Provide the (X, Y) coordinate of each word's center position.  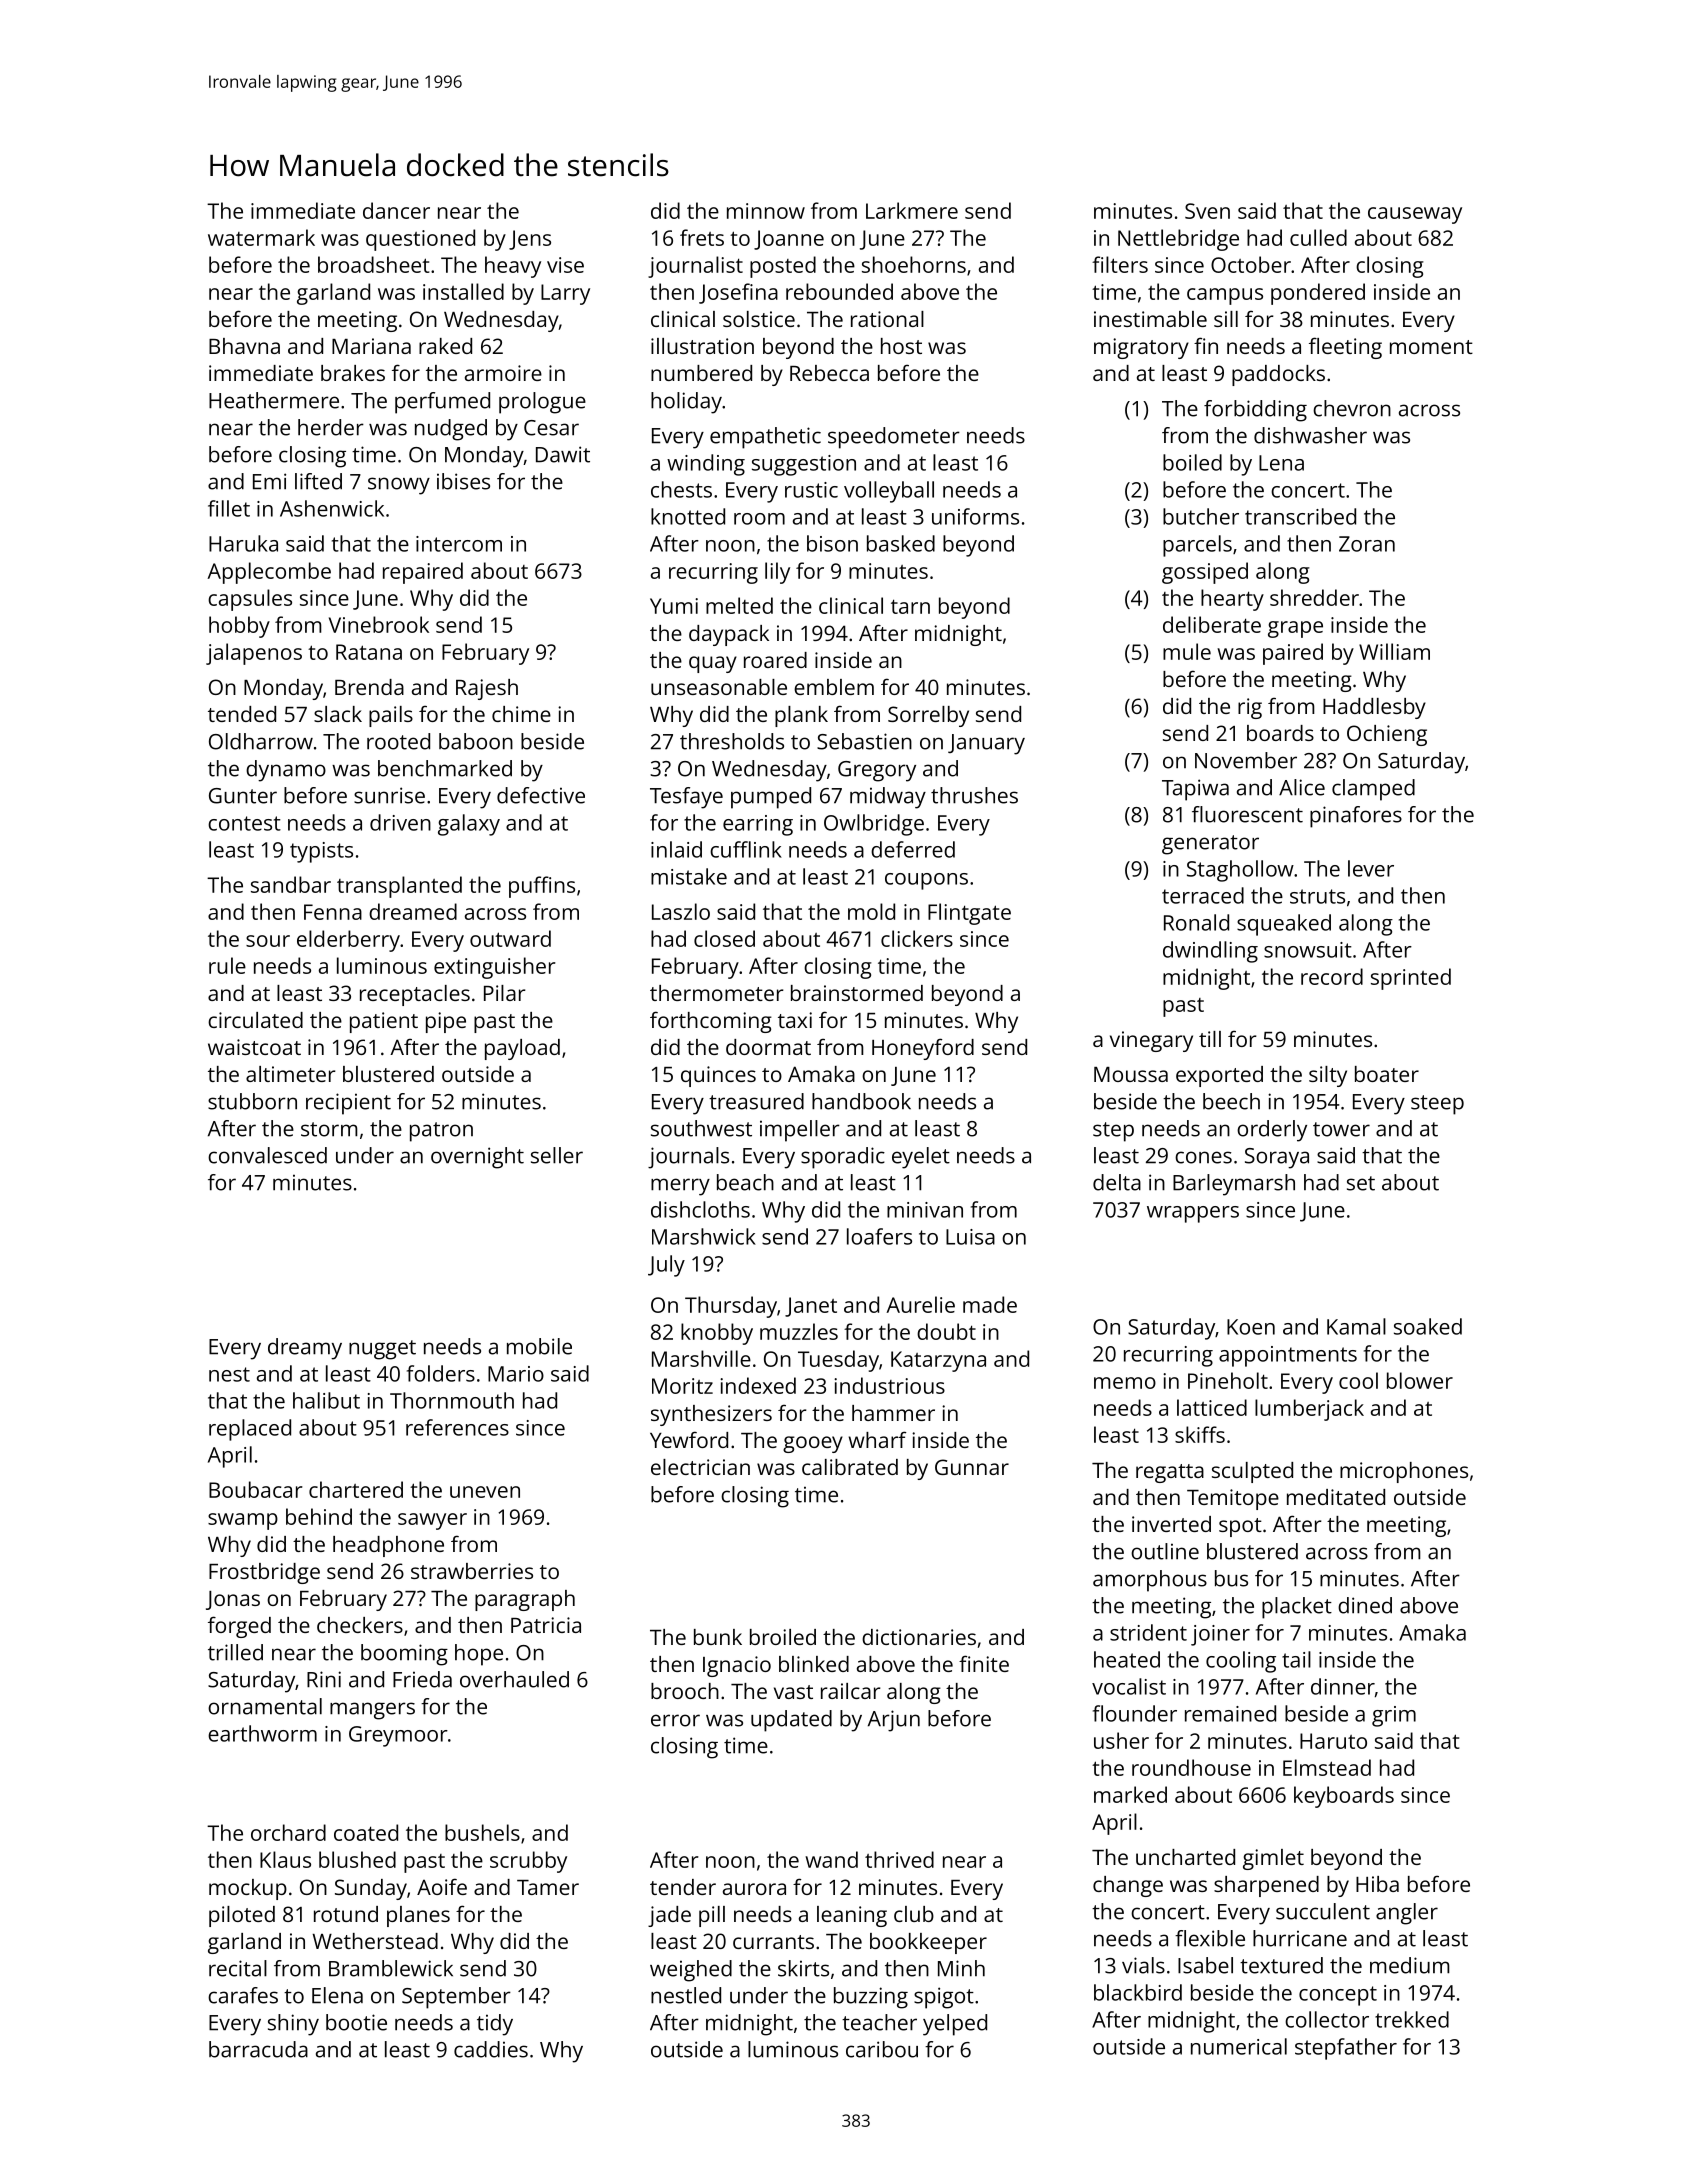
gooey (813, 1444)
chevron (1352, 408)
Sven (1207, 211)
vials (1143, 1965)
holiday (686, 403)
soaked (1428, 1326)
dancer (396, 210)
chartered (356, 1489)
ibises (463, 481)
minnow (766, 211)
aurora (754, 1889)
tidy (495, 2025)
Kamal (1356, 1326)
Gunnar (972, 1467)
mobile (539, 1346)
